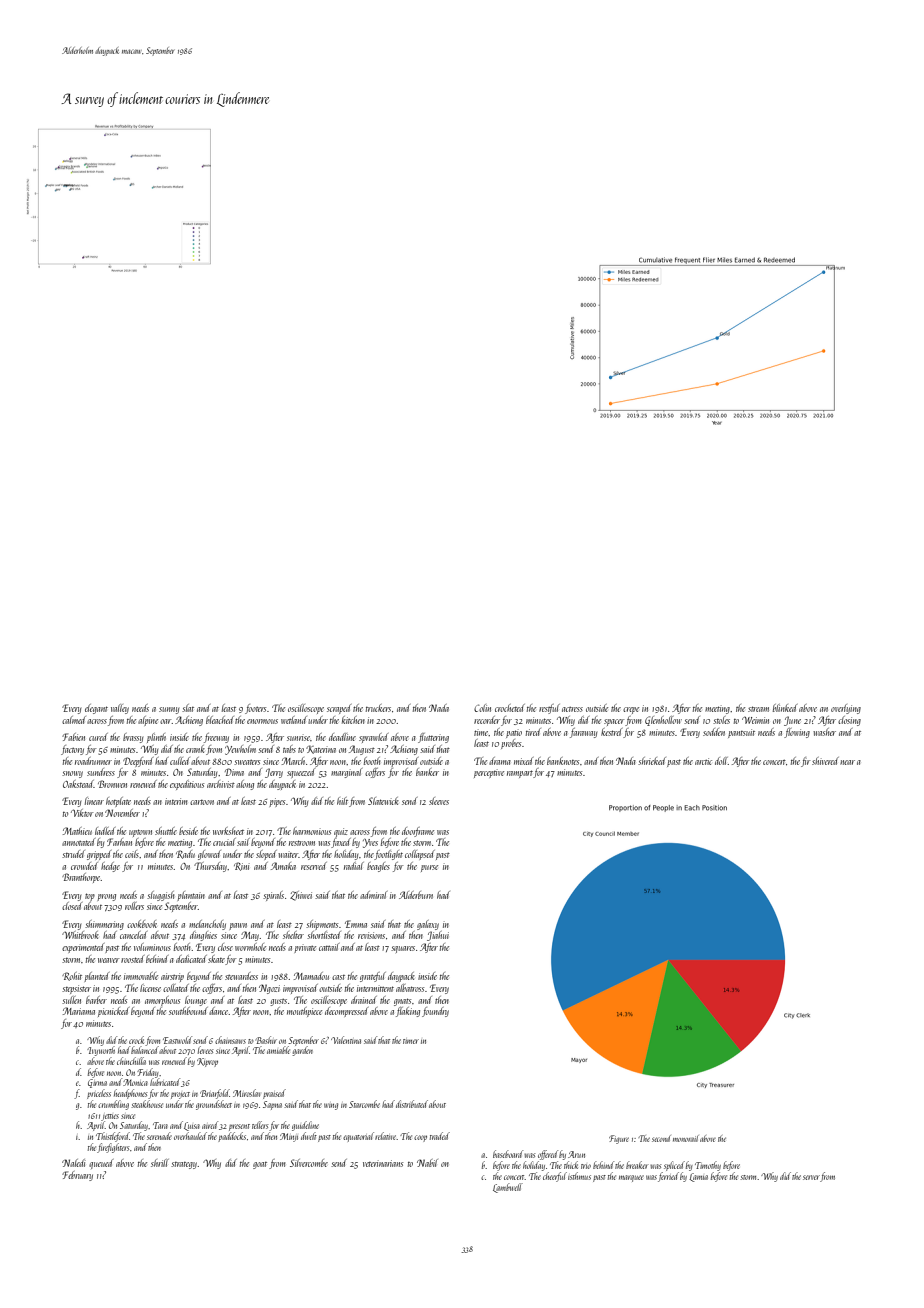 This document has height=1308, width=924. What do you see at coordinates (184, 1165) in the document?
I see `strategy` at bounding box center [184, 1165].
